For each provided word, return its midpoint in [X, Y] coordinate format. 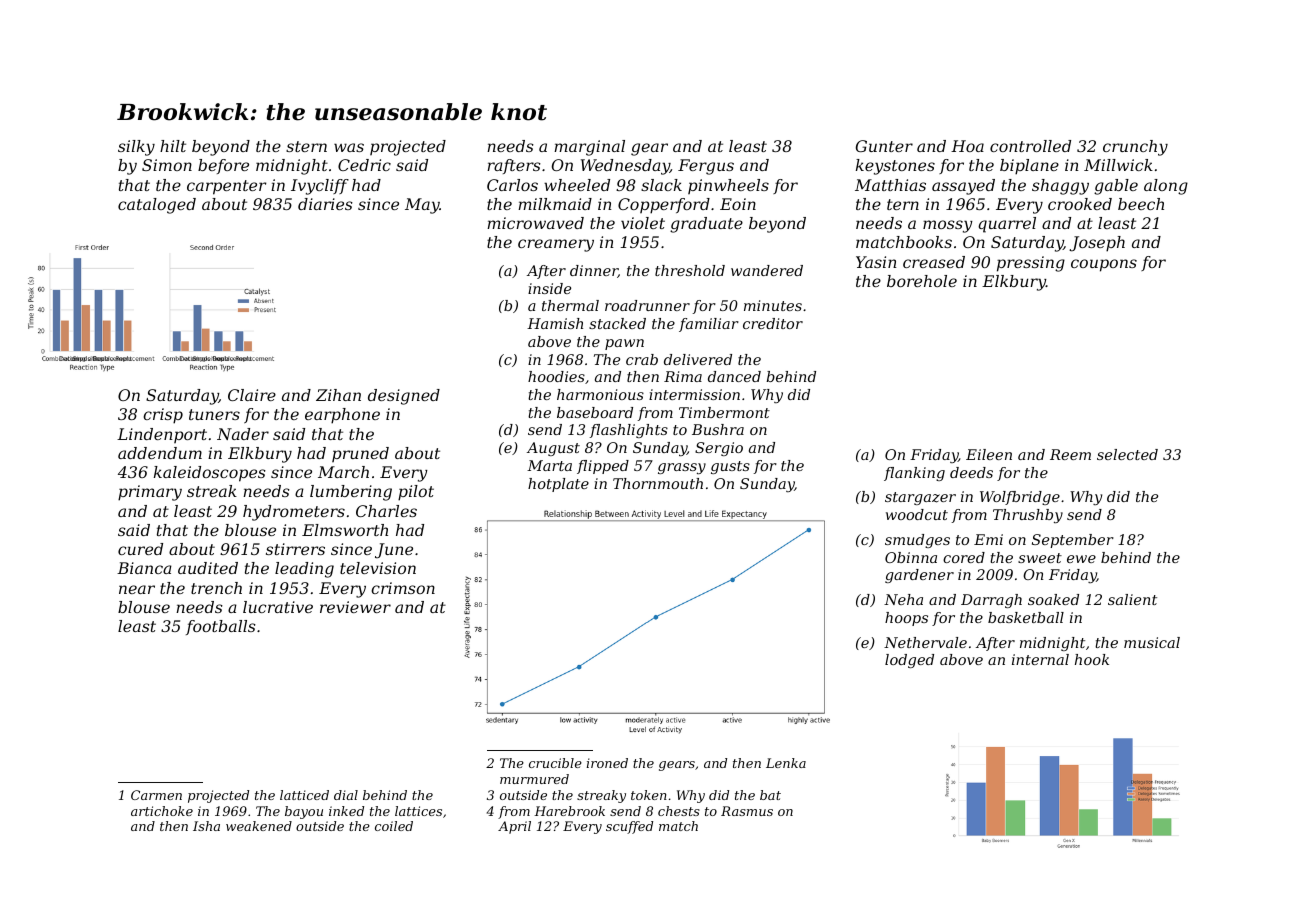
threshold [690, 270]
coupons [1104, 265]
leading [304, 570]
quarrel [1007, 225]
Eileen [989, 454]
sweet [1040, 558]
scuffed [629, 827]
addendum [160, 453]
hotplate [558, 485]
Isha [206, 826]
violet [643, 223]
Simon [167, 165]
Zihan [338, 395]
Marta [549, 465]
